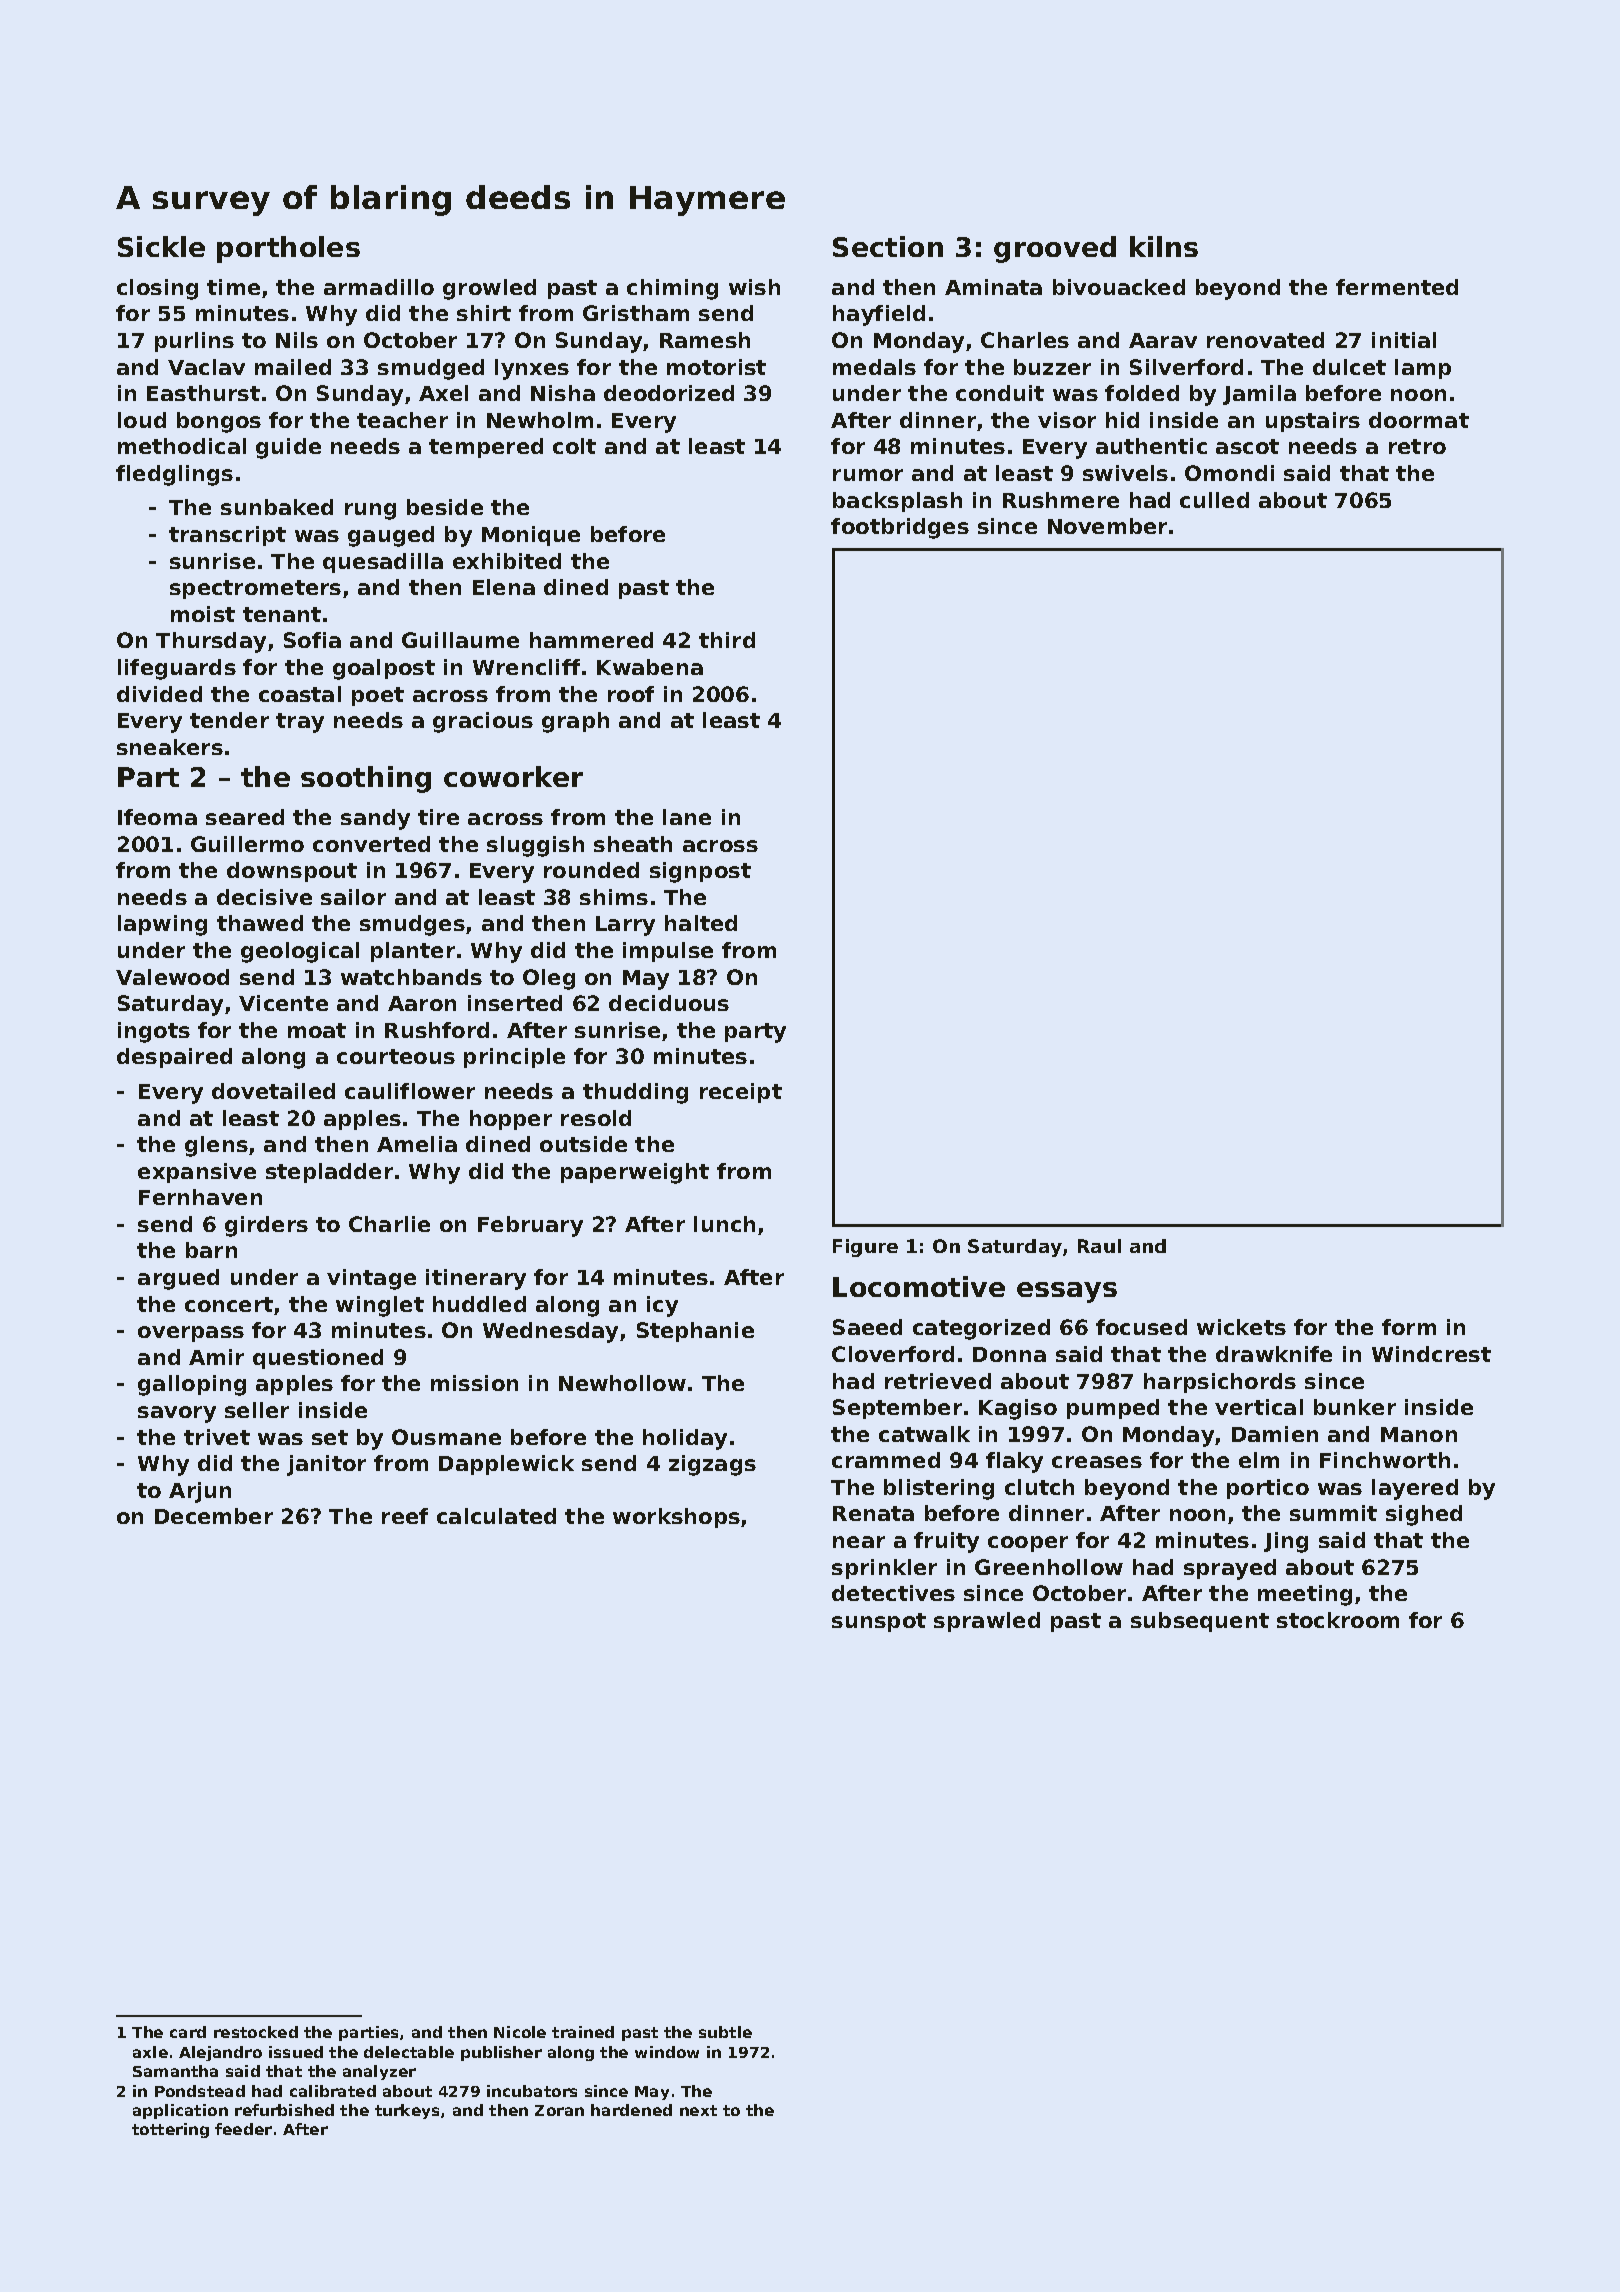 The width and height of the screenshot is (1620, 2292). I want to click on form, so click(1409, 1327).
